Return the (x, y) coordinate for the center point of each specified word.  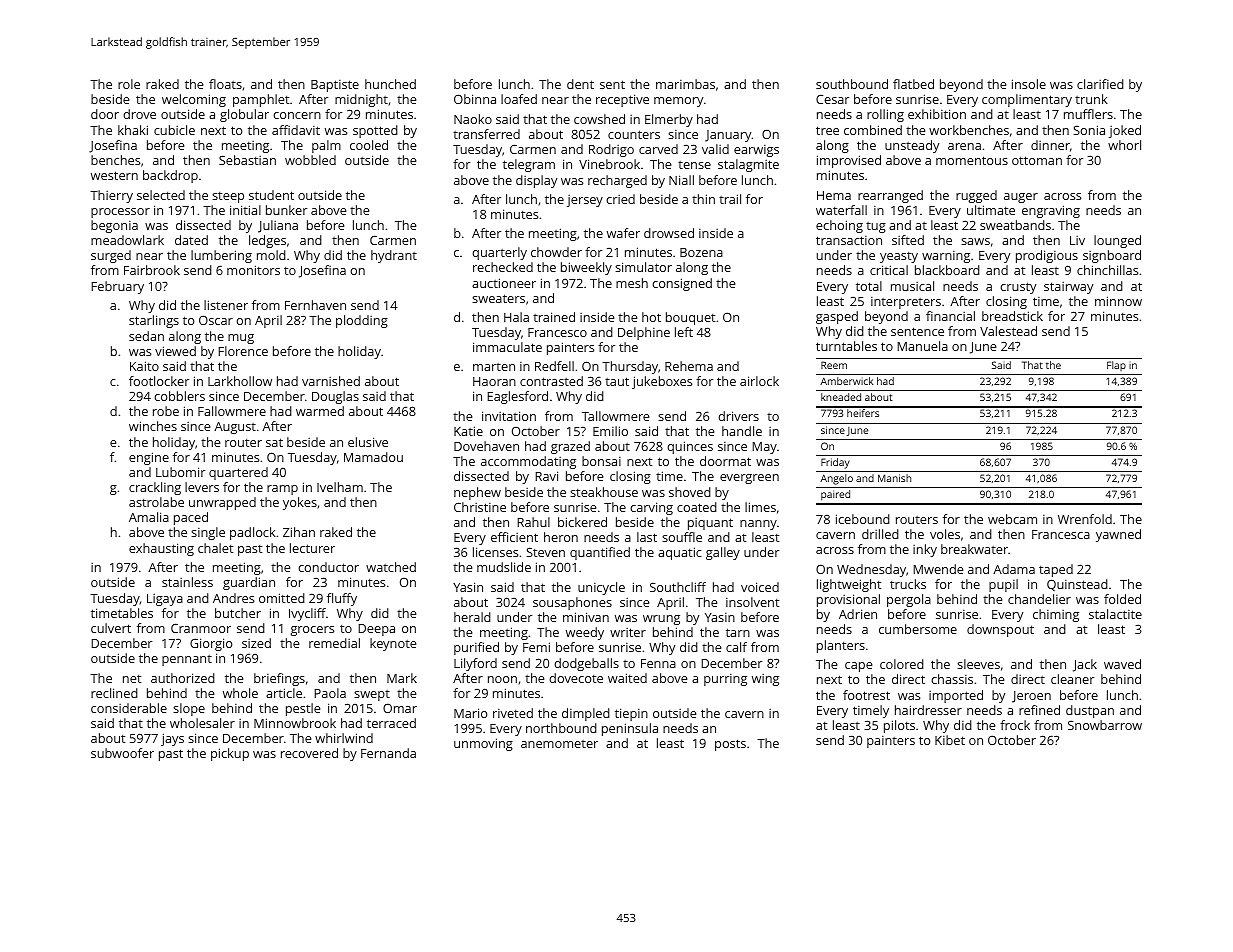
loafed (519, 99)
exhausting (161, 549)
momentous (972, 160)
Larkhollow (240, 381)
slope (189, 709)
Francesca (1061, 534)
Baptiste (335, 86)
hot (651, 317)
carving (651, 508)
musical (912, 286)
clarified (1100, 84)
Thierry (111, 196)
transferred (486, 134)
